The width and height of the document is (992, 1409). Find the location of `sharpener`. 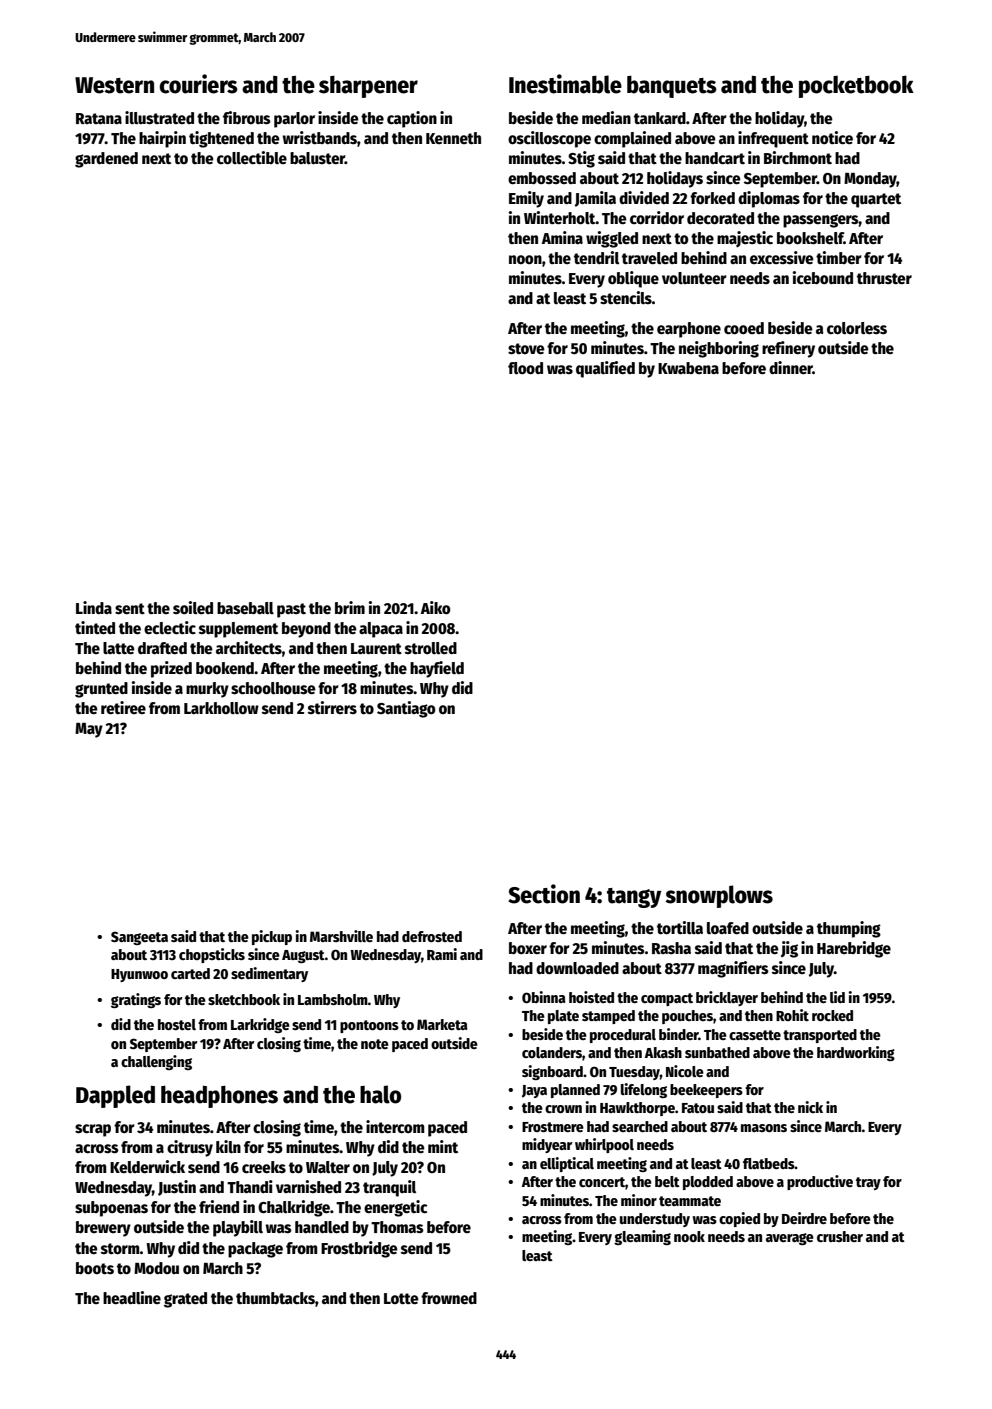

sharpener is located at coordinates (368, 87).
